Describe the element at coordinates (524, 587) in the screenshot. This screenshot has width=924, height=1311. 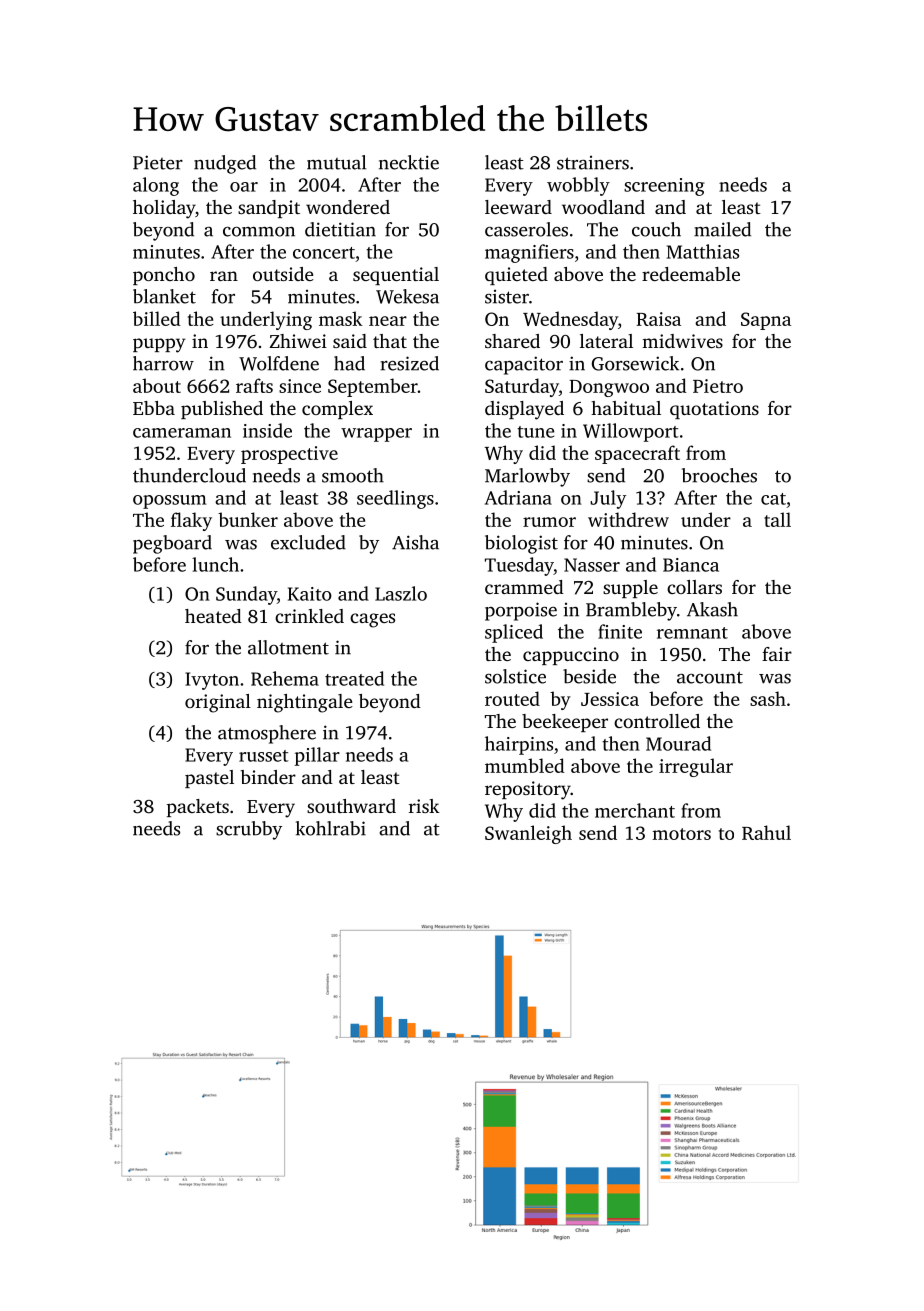
I see `crammed` at that location.
